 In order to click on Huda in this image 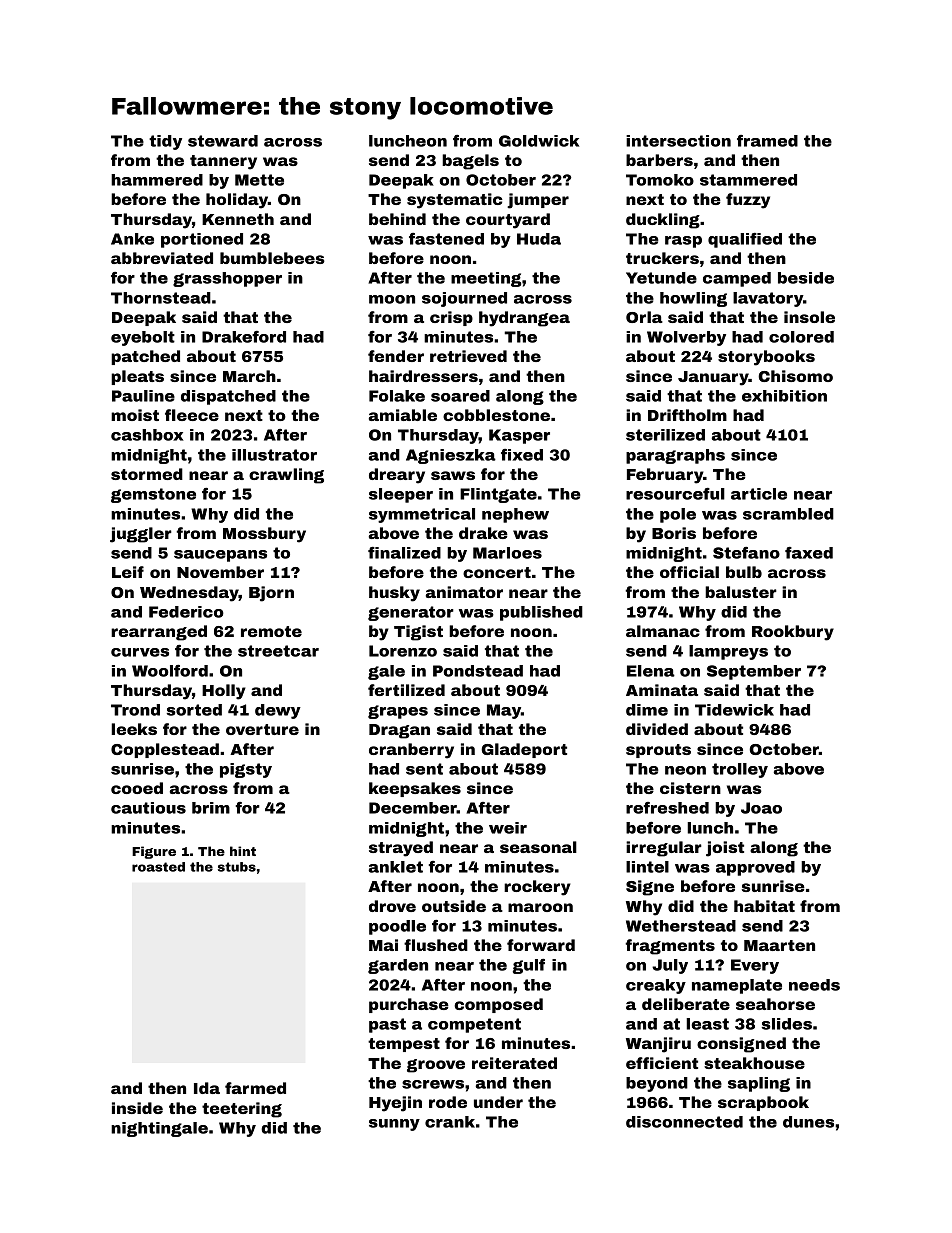, I will do `click(539, 239)`.
